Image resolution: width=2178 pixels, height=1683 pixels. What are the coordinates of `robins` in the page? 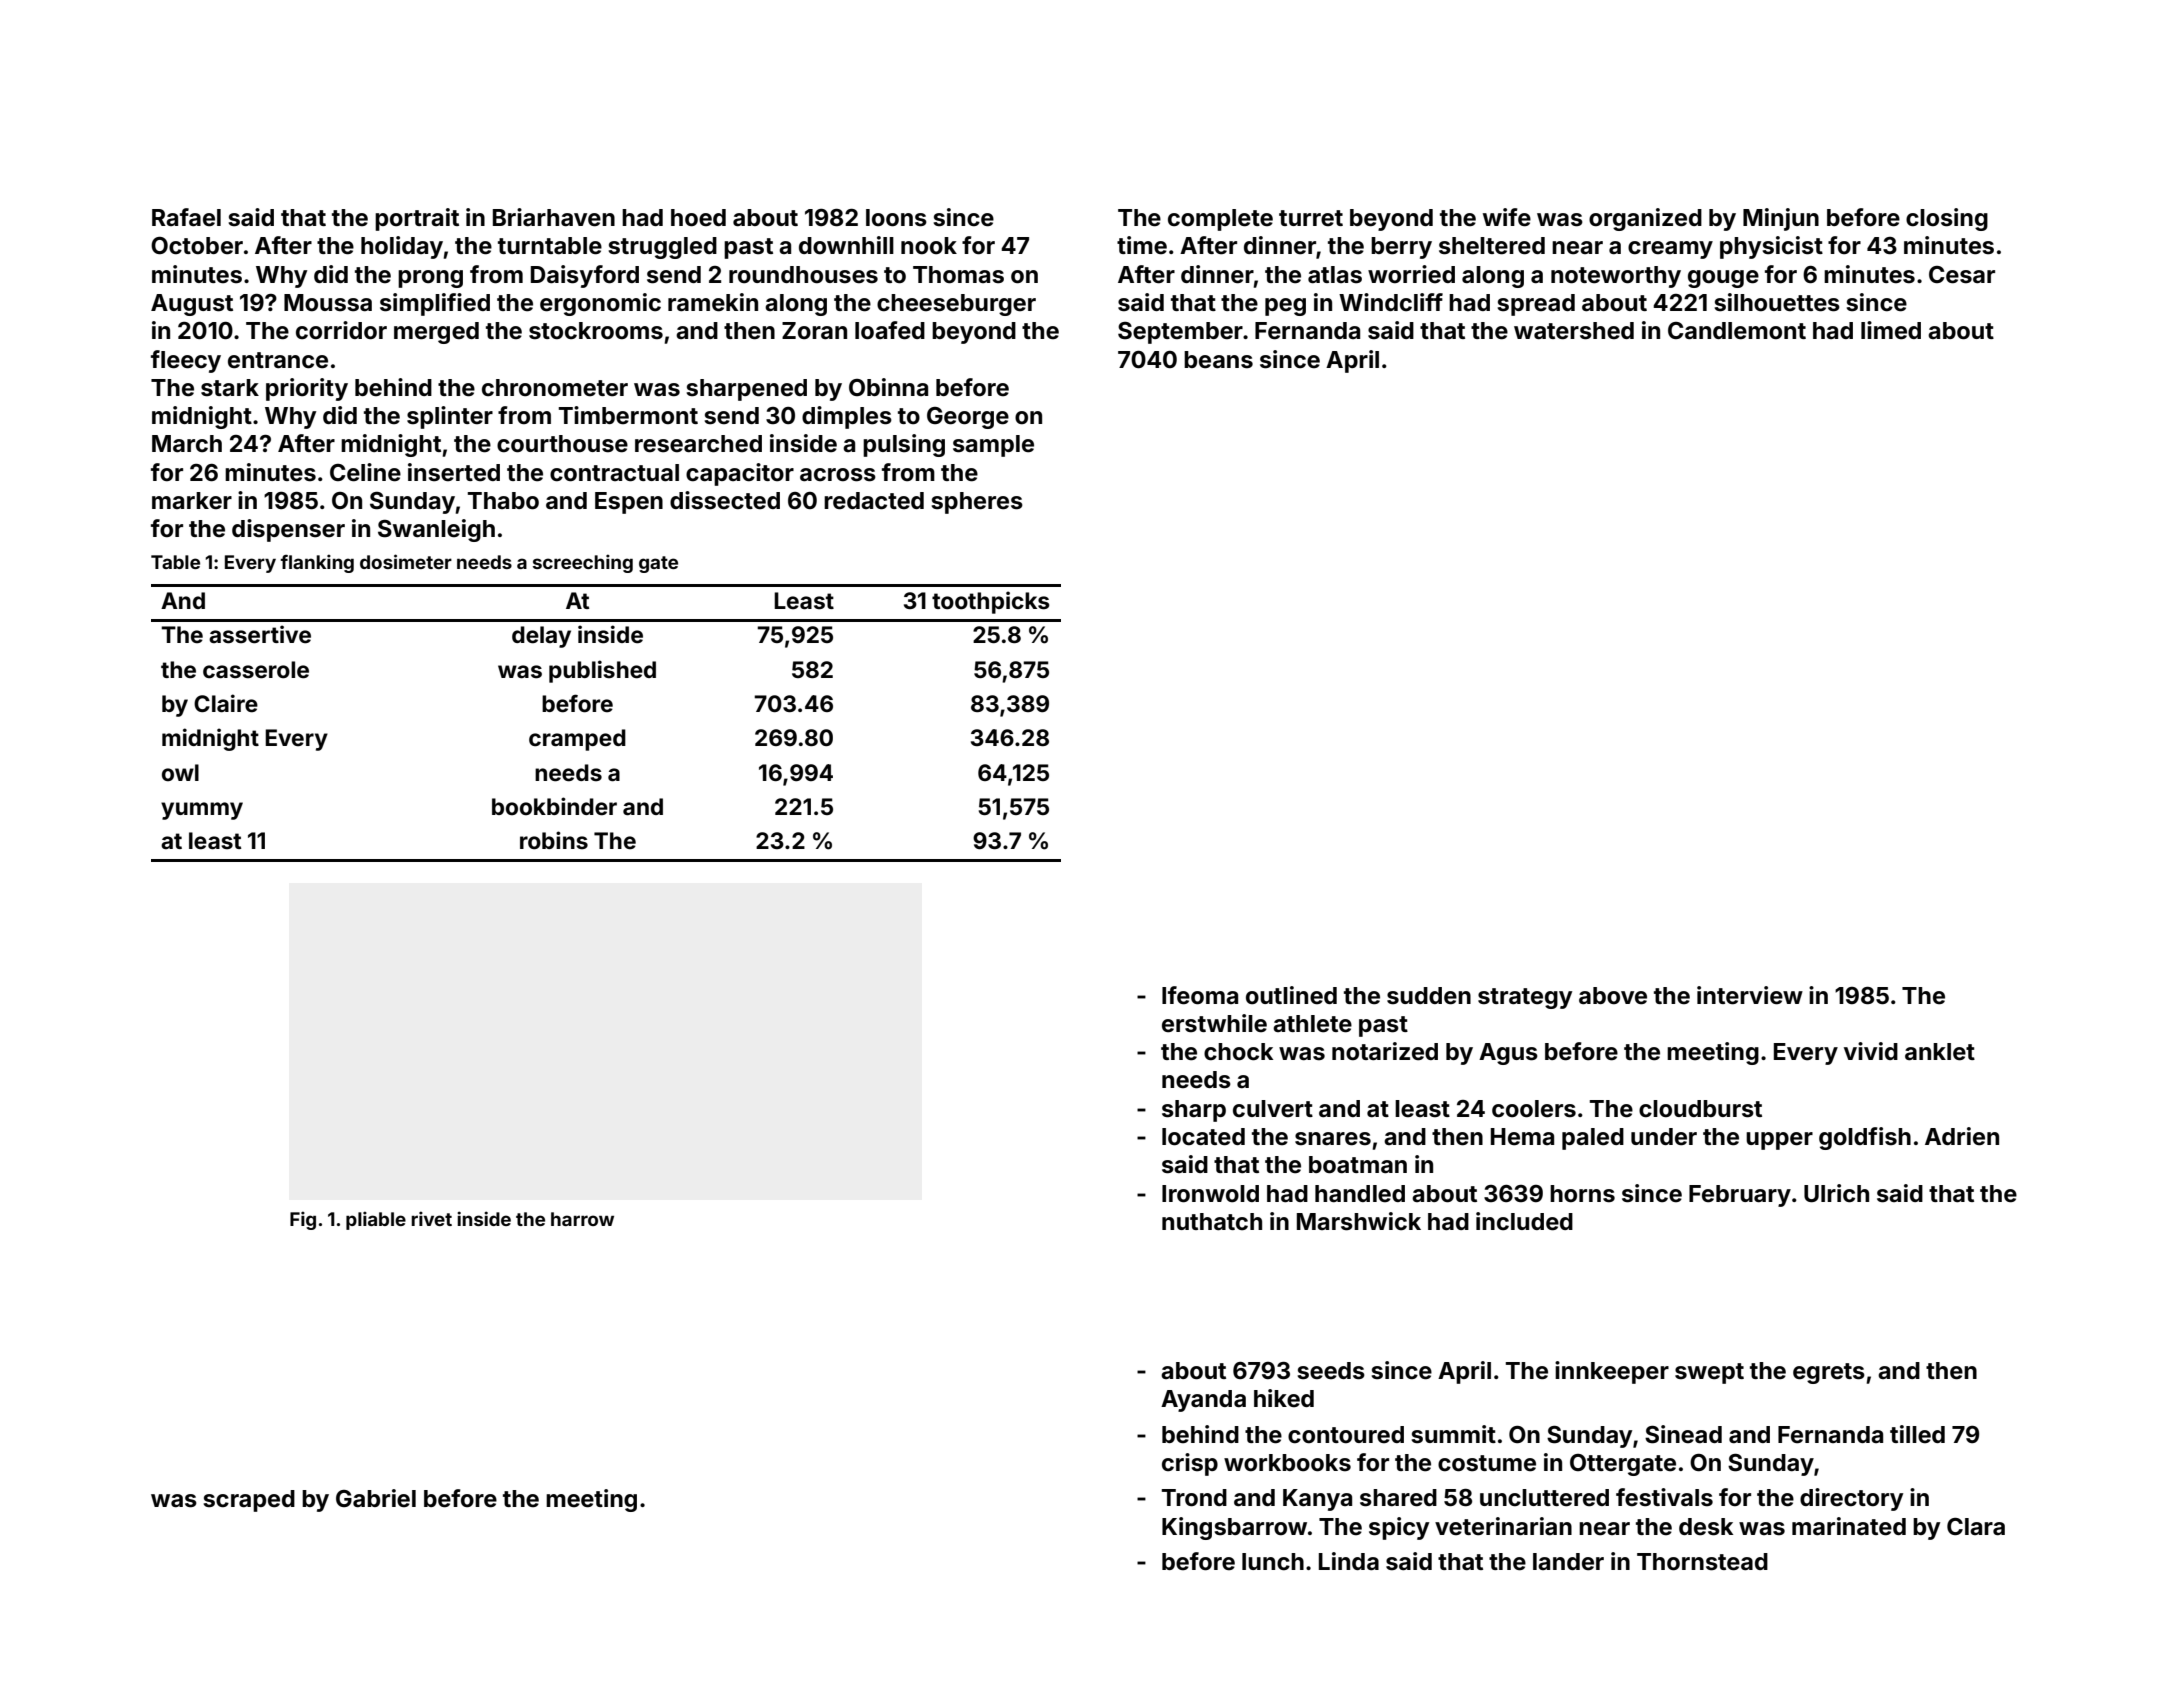 It's located at (554, 840).
